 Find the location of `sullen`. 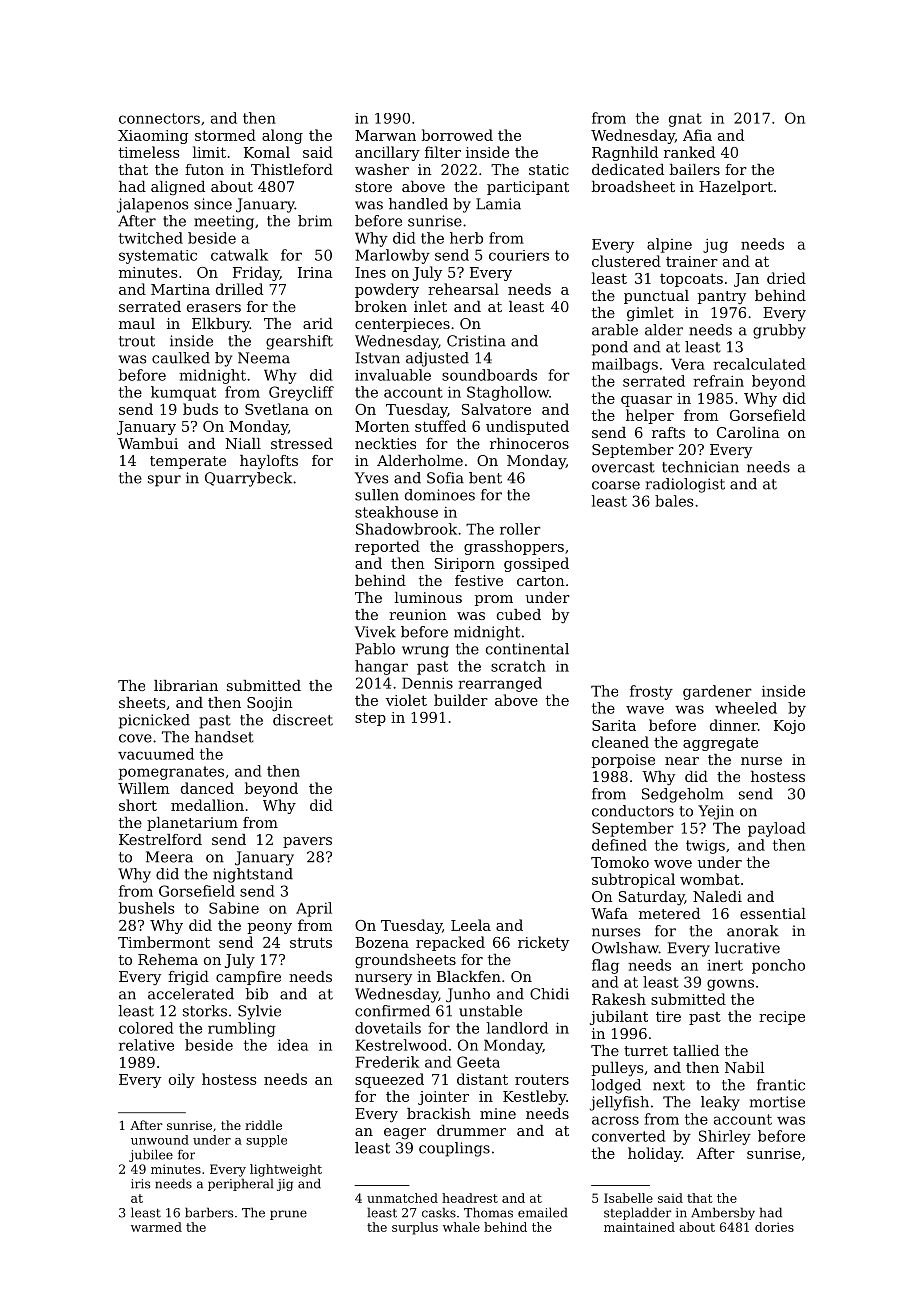

sullen is located at coordinates (377, 495).
